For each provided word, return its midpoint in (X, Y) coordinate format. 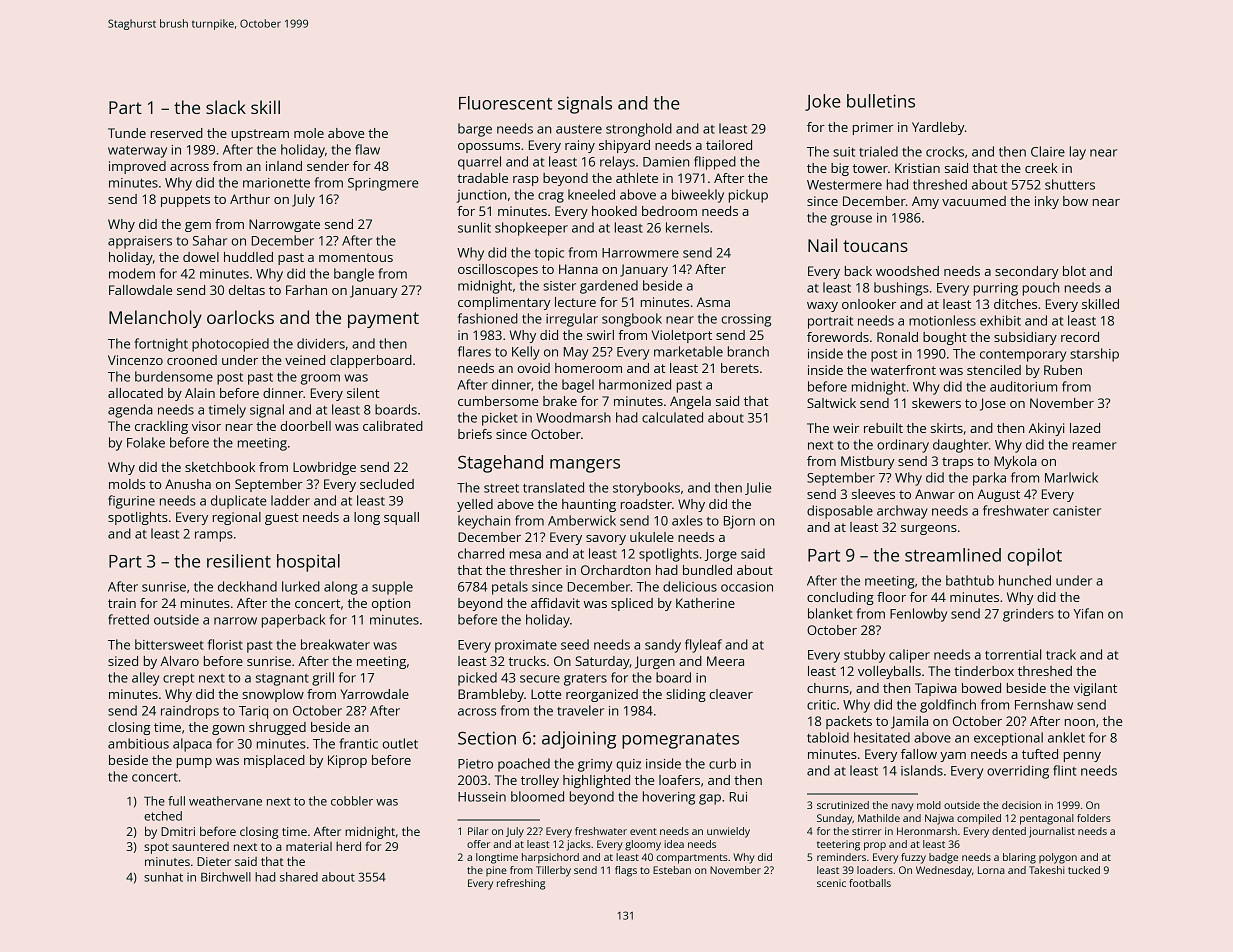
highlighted (596, 781)
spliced (632, 604)
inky (1047, 202)
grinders (1028, 615)
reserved (177, 133)
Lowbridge (324, 468)
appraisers (140, 242)
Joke (823, 102)
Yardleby (938, 128)
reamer (1095, 446)
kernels (687, 227)
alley (145, 679)
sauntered (200, 846)
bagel (578, 386)
